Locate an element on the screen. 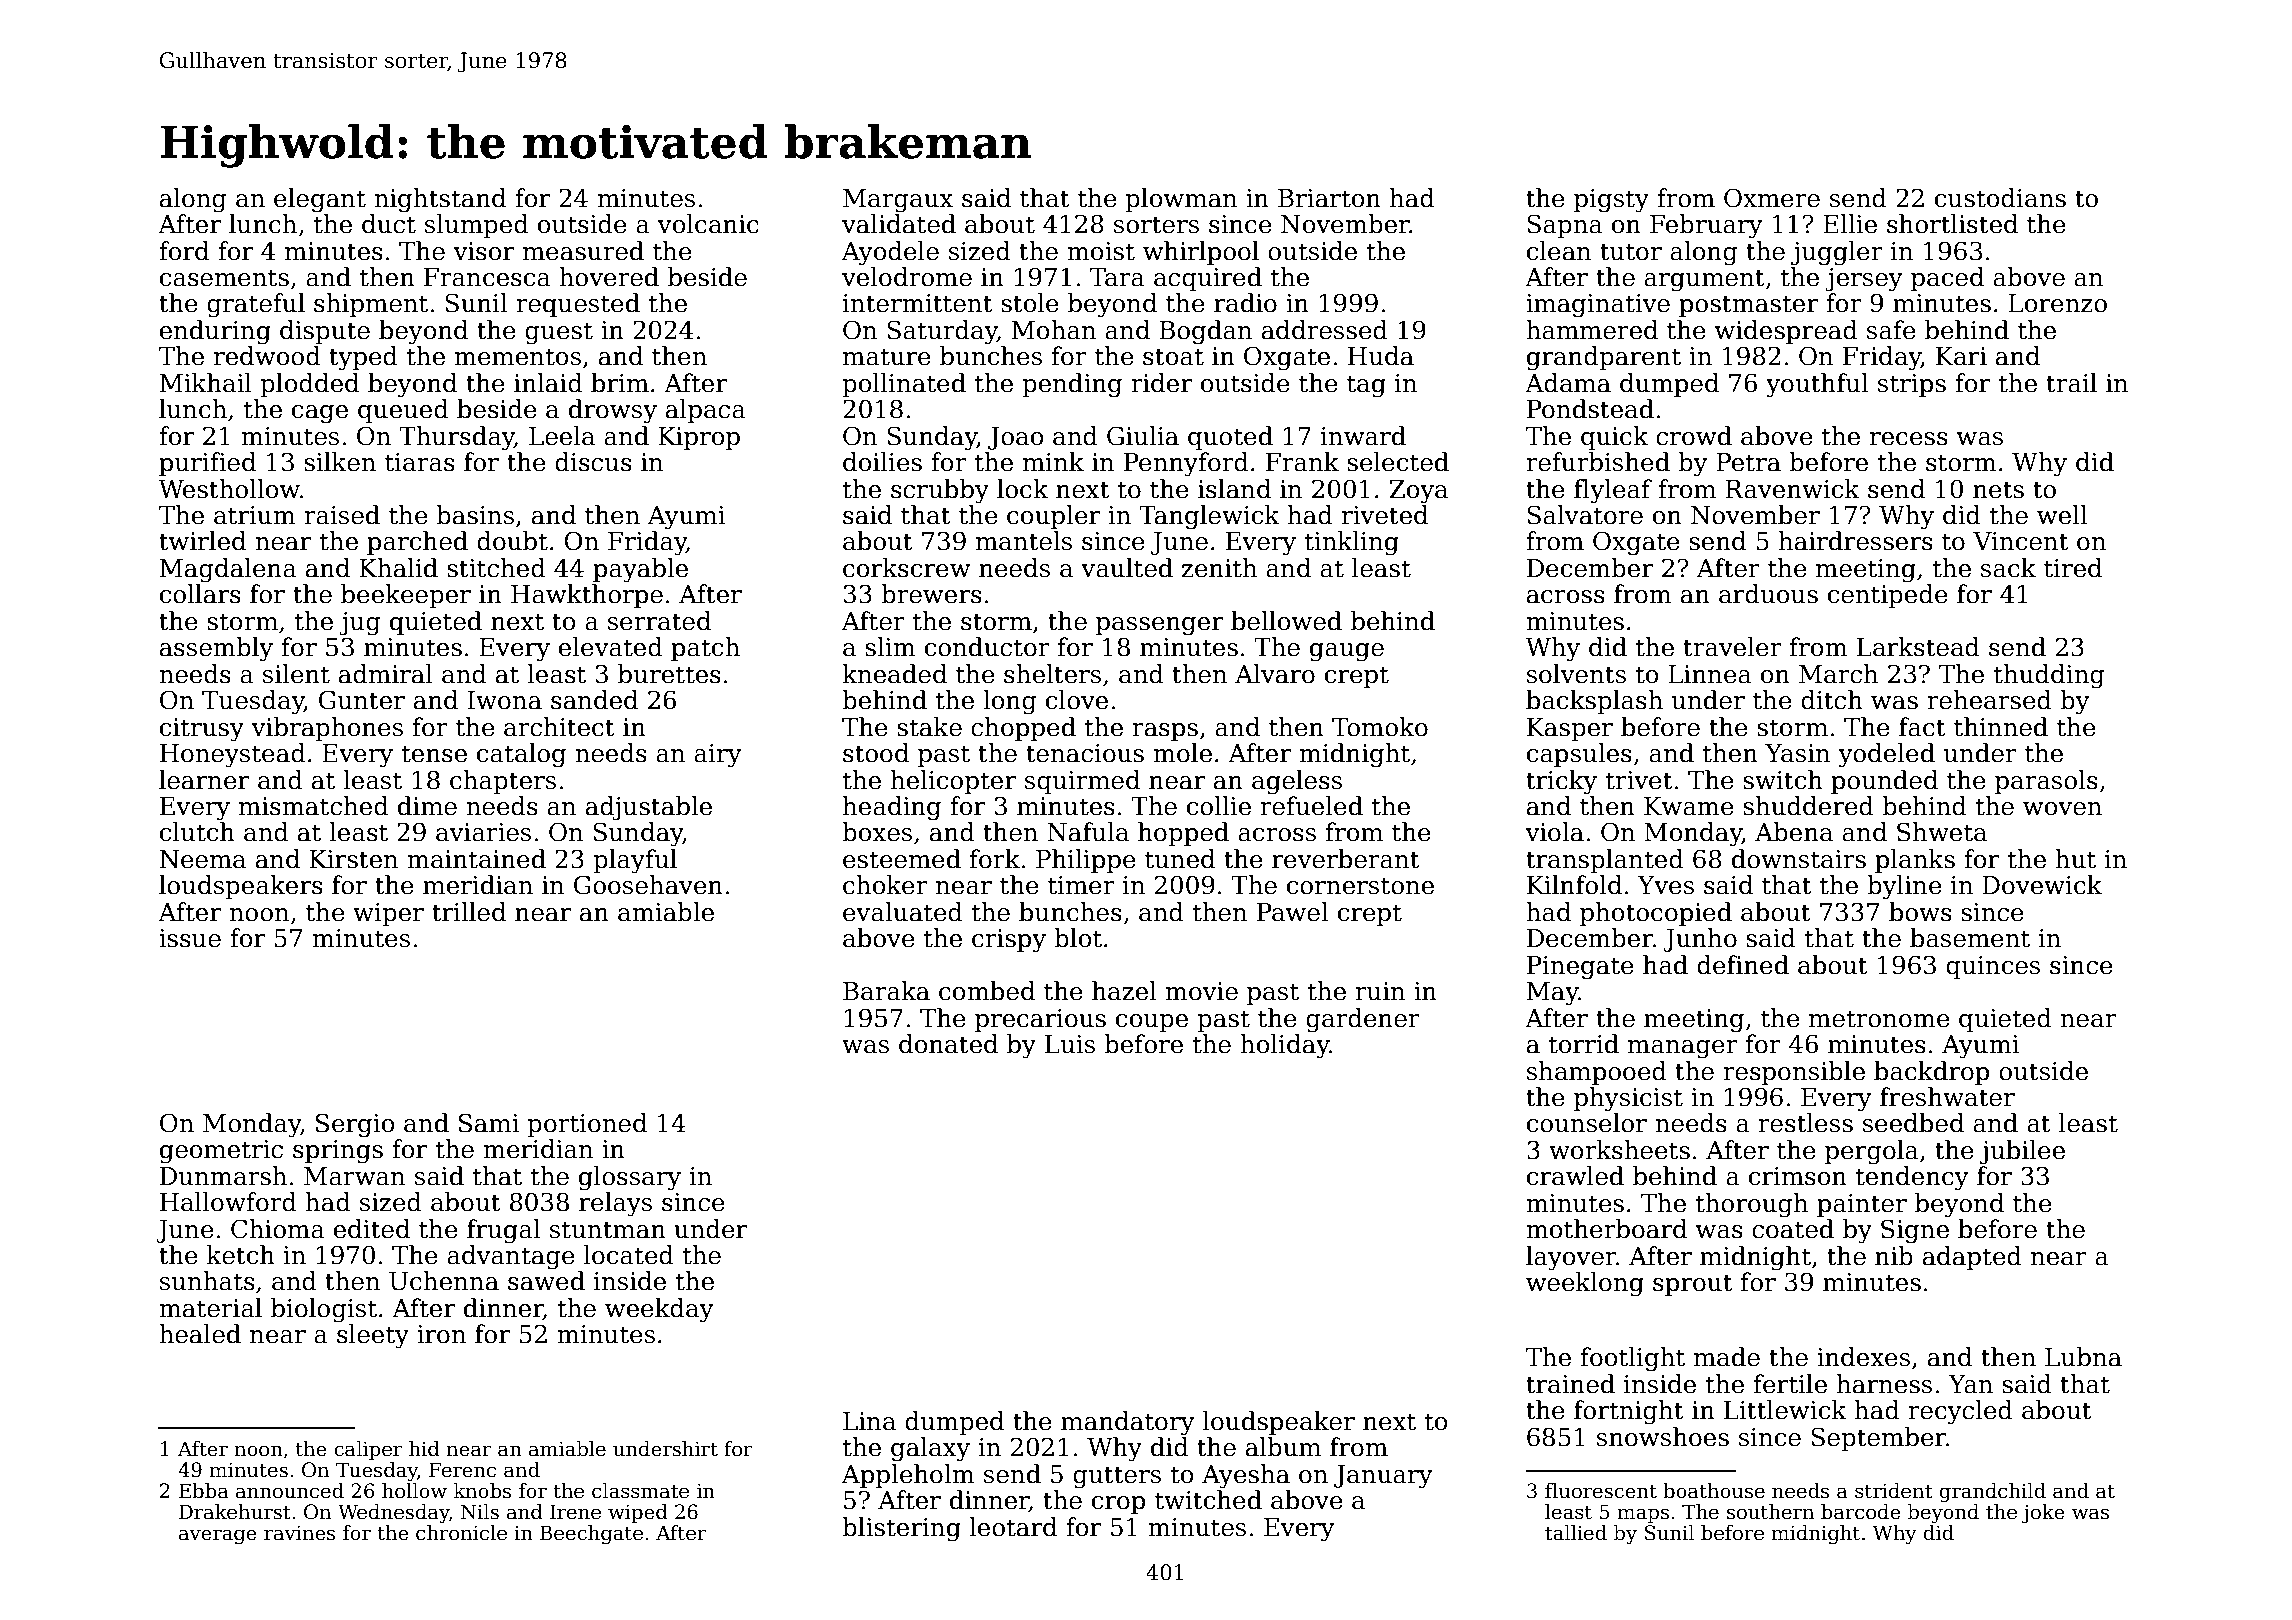 The width and height of the screenshot is (2292, 1620). whirlpool is located at coordinates (1201, 253).
